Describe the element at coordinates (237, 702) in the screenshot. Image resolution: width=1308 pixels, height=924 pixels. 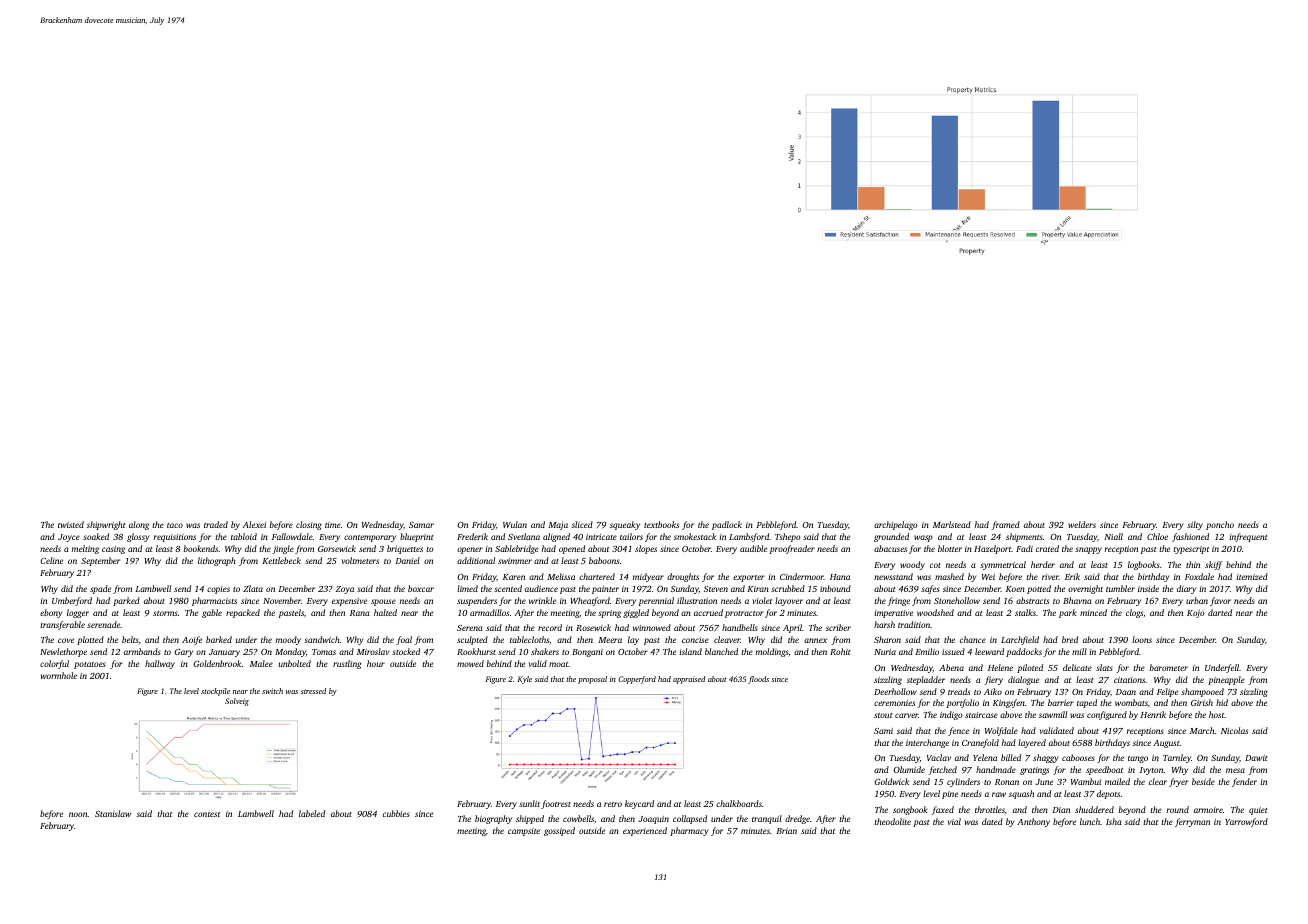
I see `Solveig` at that location.
